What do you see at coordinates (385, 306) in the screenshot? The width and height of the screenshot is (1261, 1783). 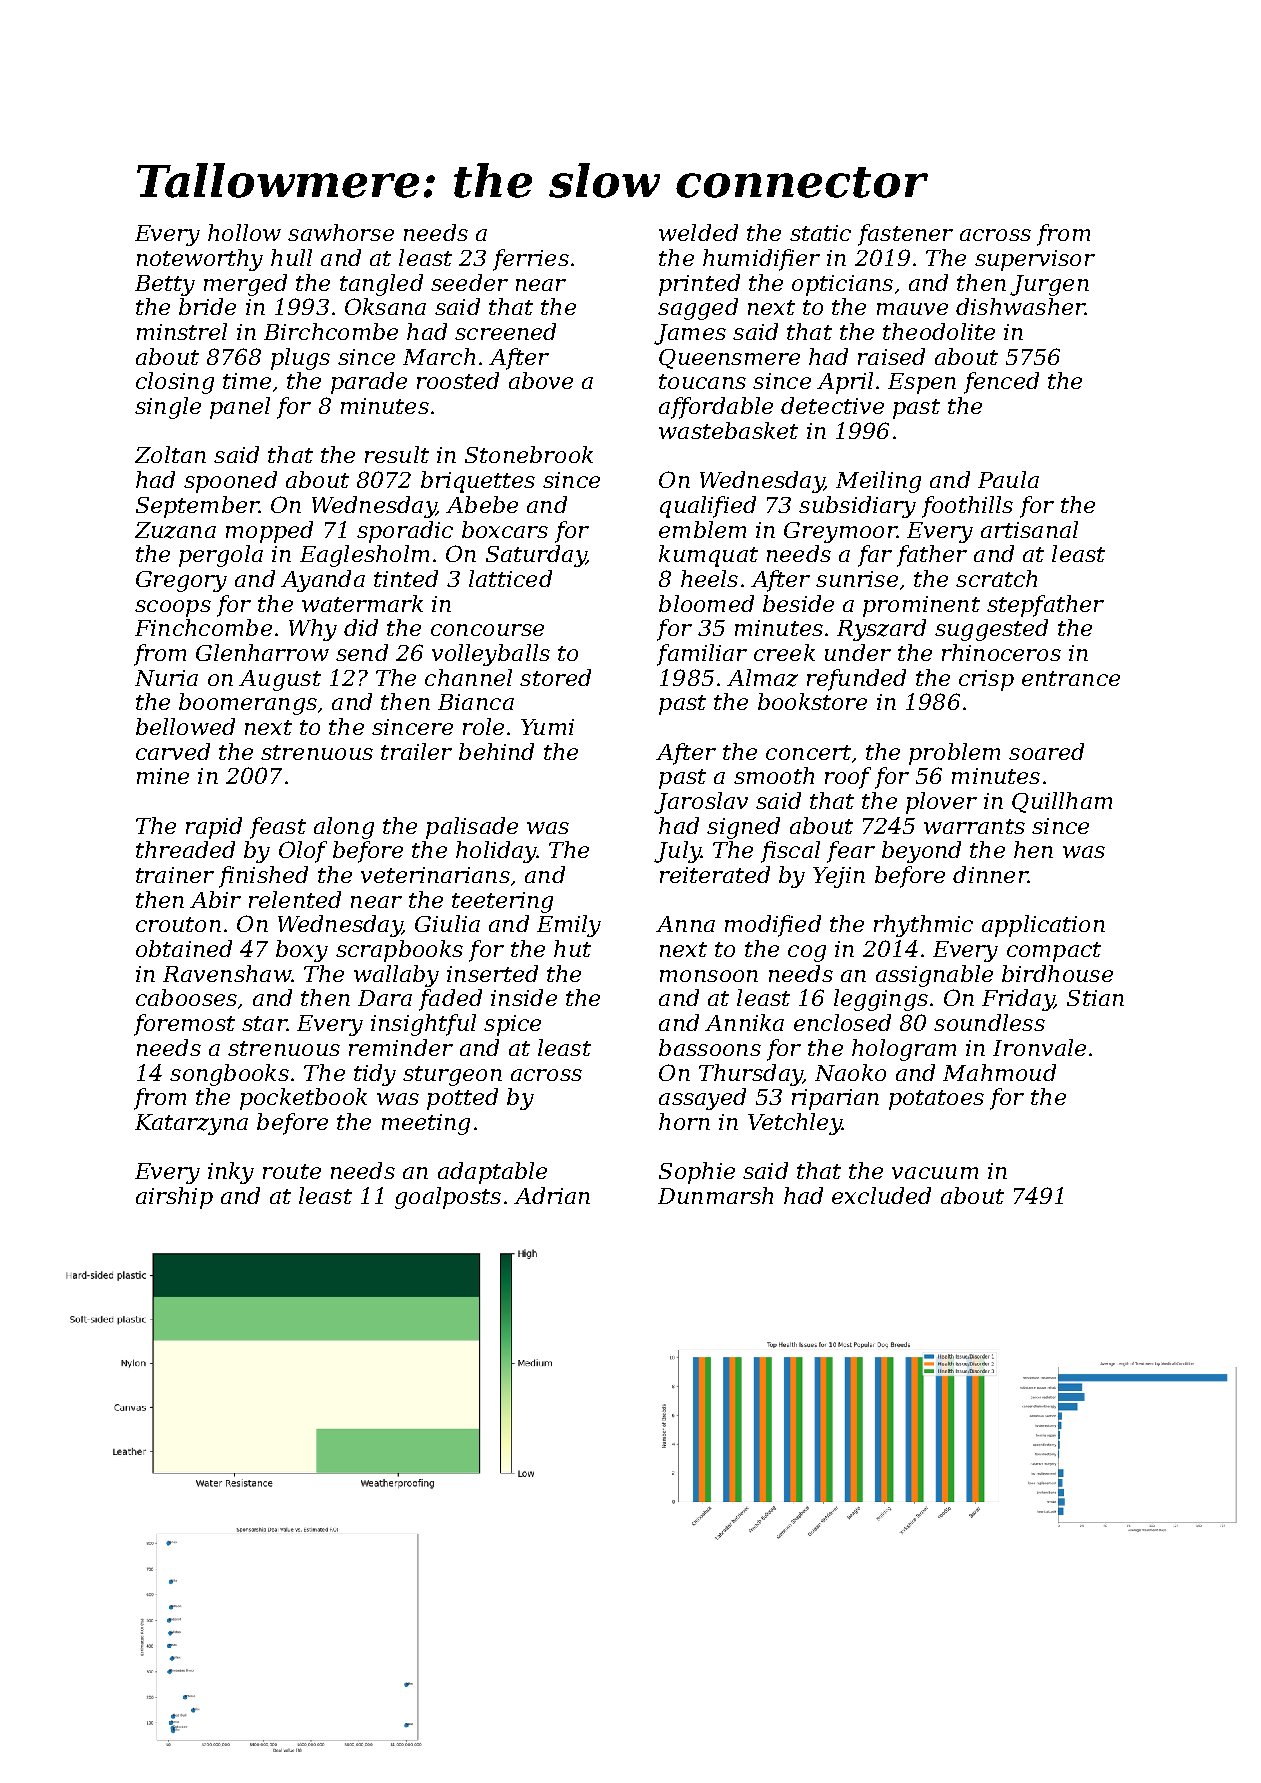 I see `Oksana` at bounding box center [385, 306].
